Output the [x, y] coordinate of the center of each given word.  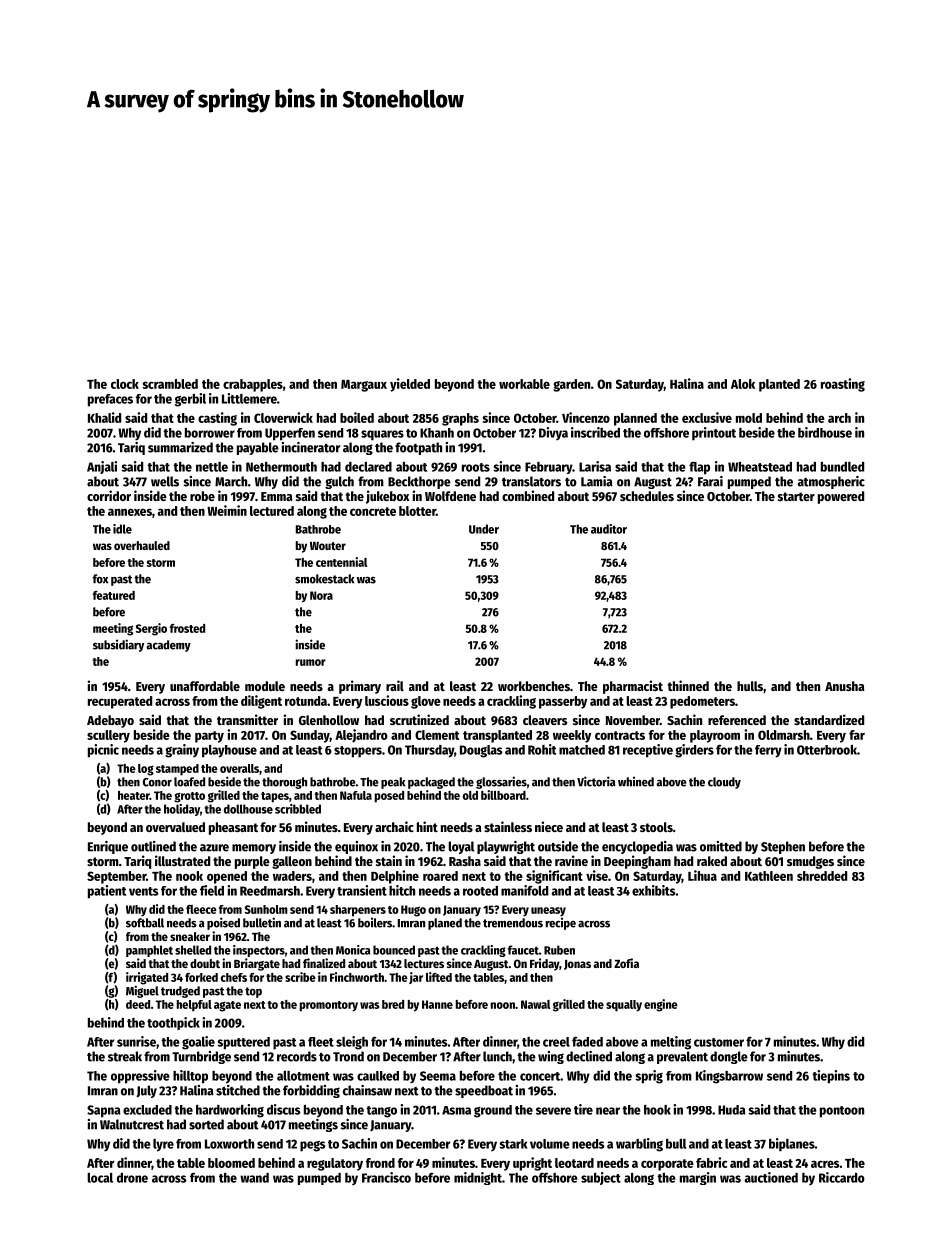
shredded [822, 876]
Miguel [142, 991]
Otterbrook [827, 750]
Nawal [535, 1004]
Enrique [108, 847]
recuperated [120, 702]
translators [531, 481]
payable [258, 448]
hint [427, 826]
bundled [842, 467]
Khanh [437, 433]
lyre [163, 1145]
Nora [321, 595]
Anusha [844, 686]
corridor [109, 495]
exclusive [707, 417]
